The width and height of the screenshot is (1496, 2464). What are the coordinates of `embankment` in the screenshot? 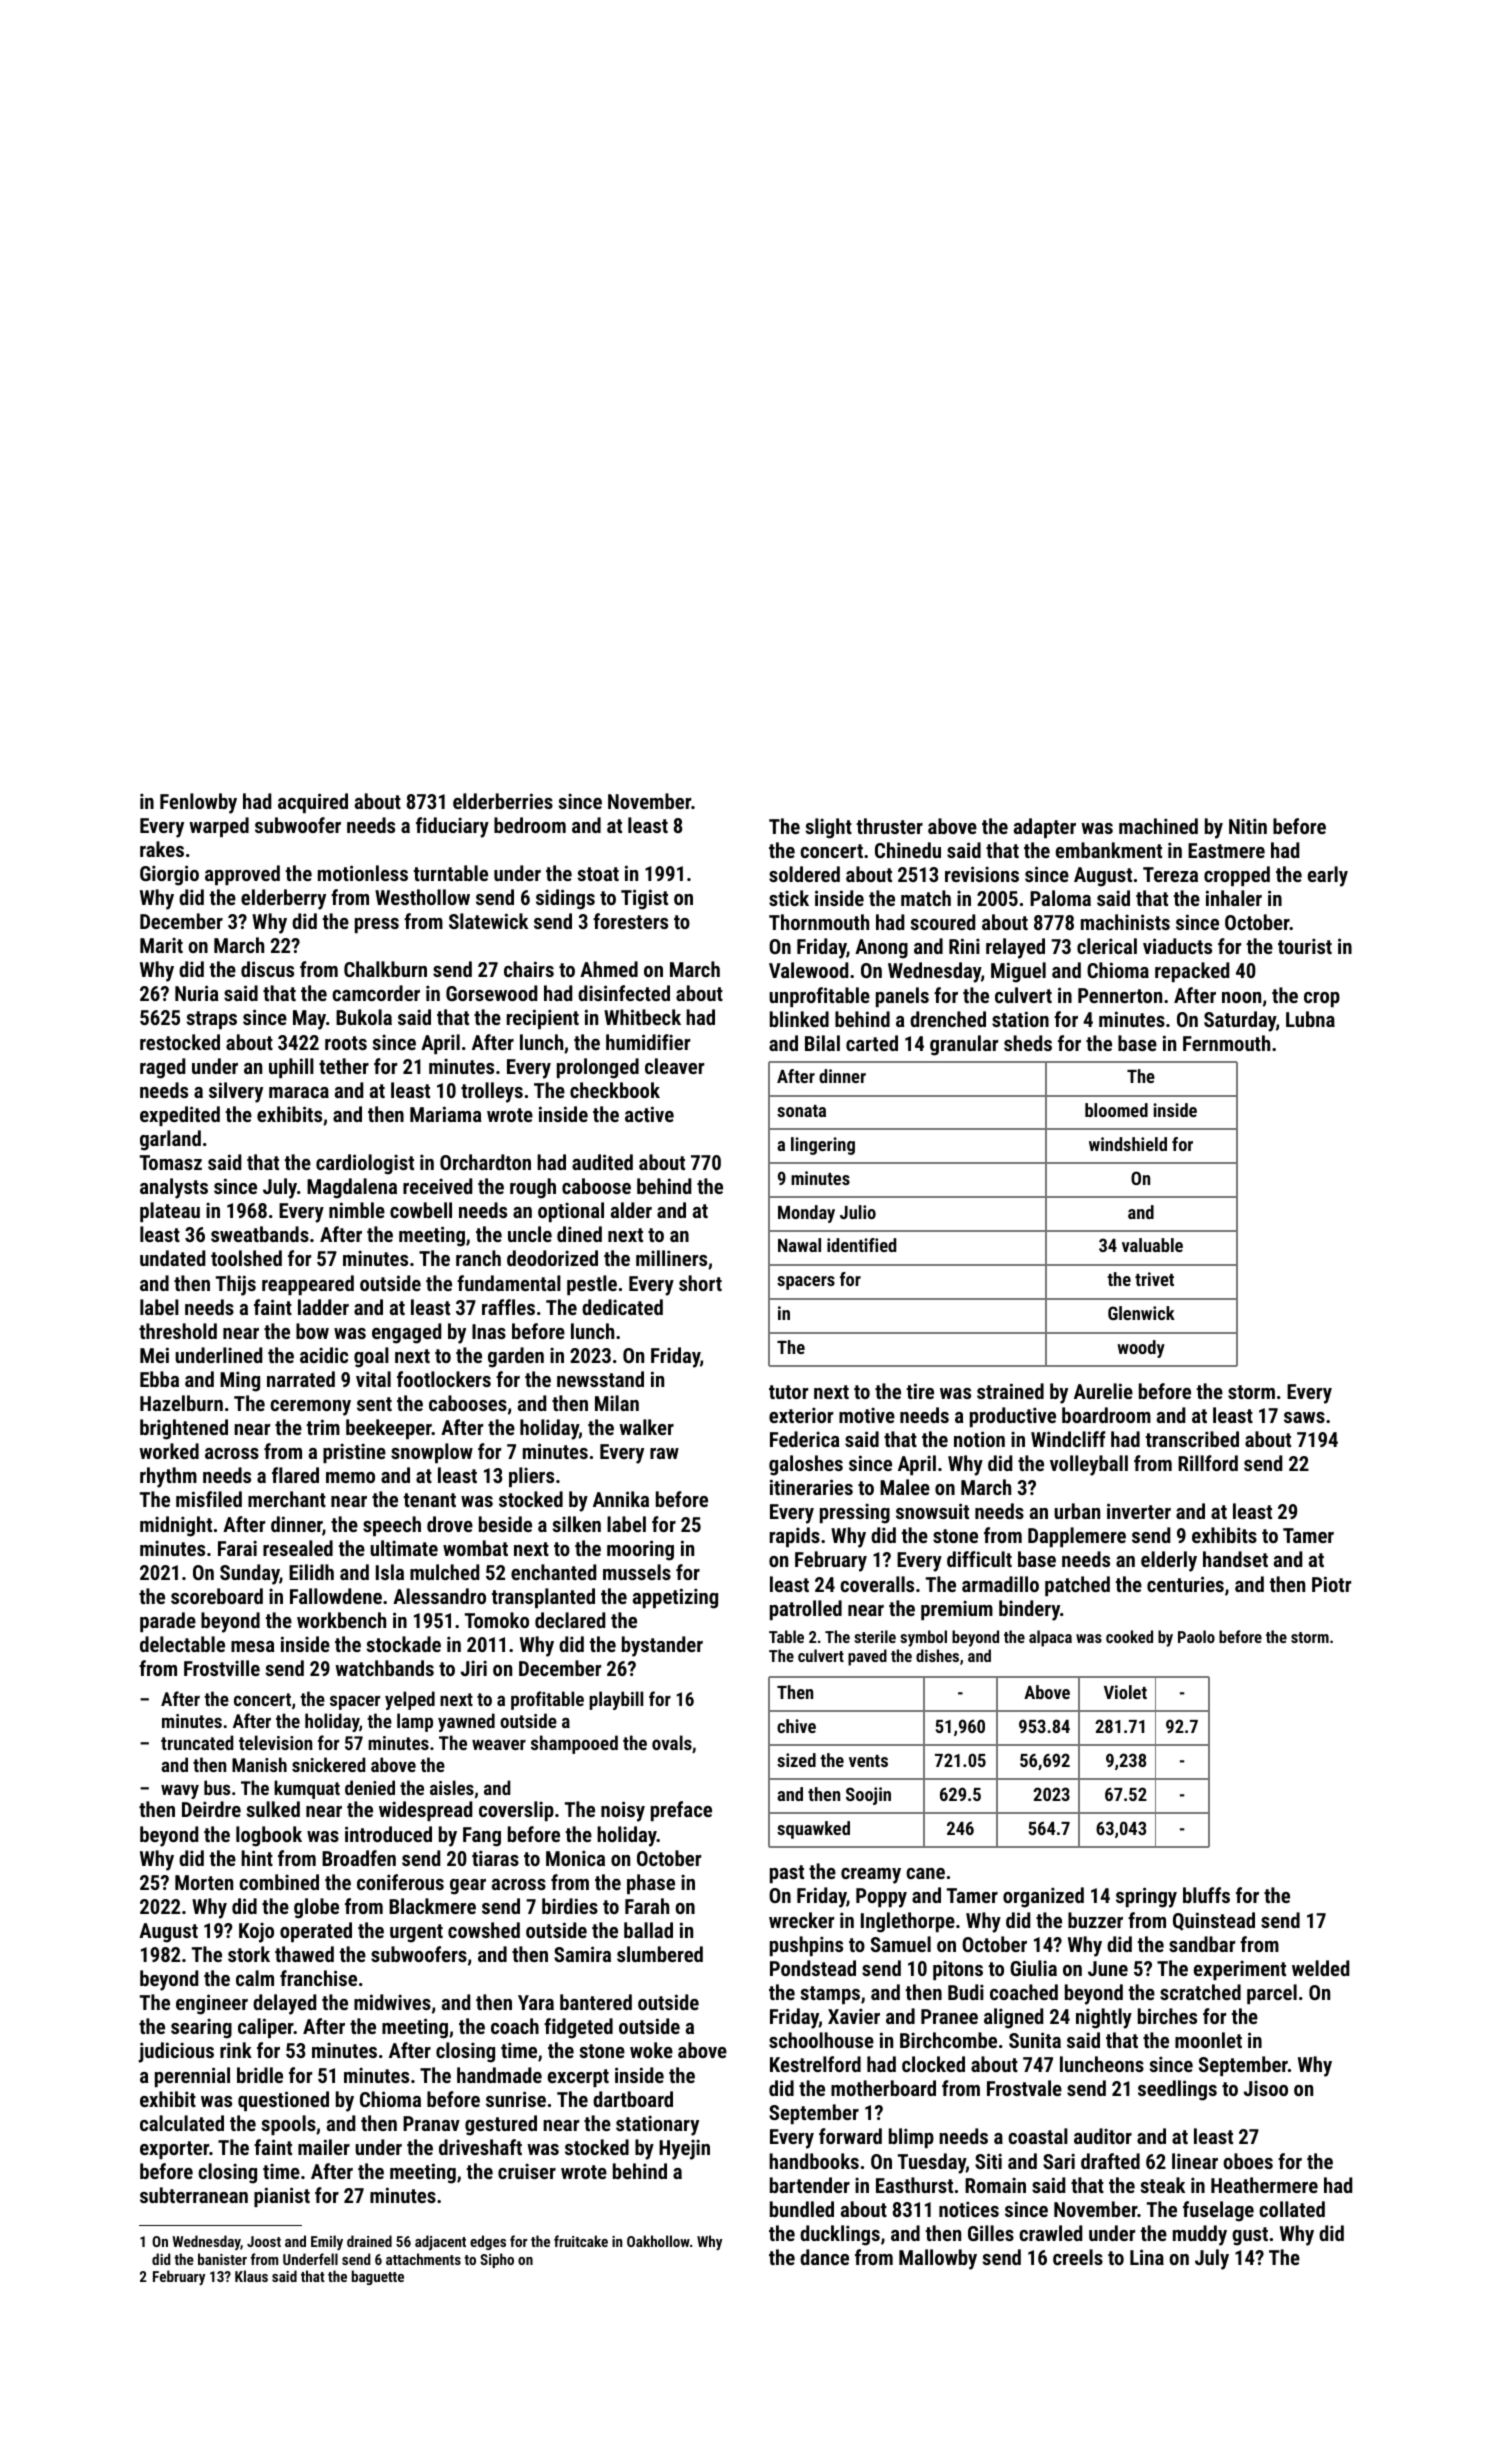 It's located at (1109, 850).
